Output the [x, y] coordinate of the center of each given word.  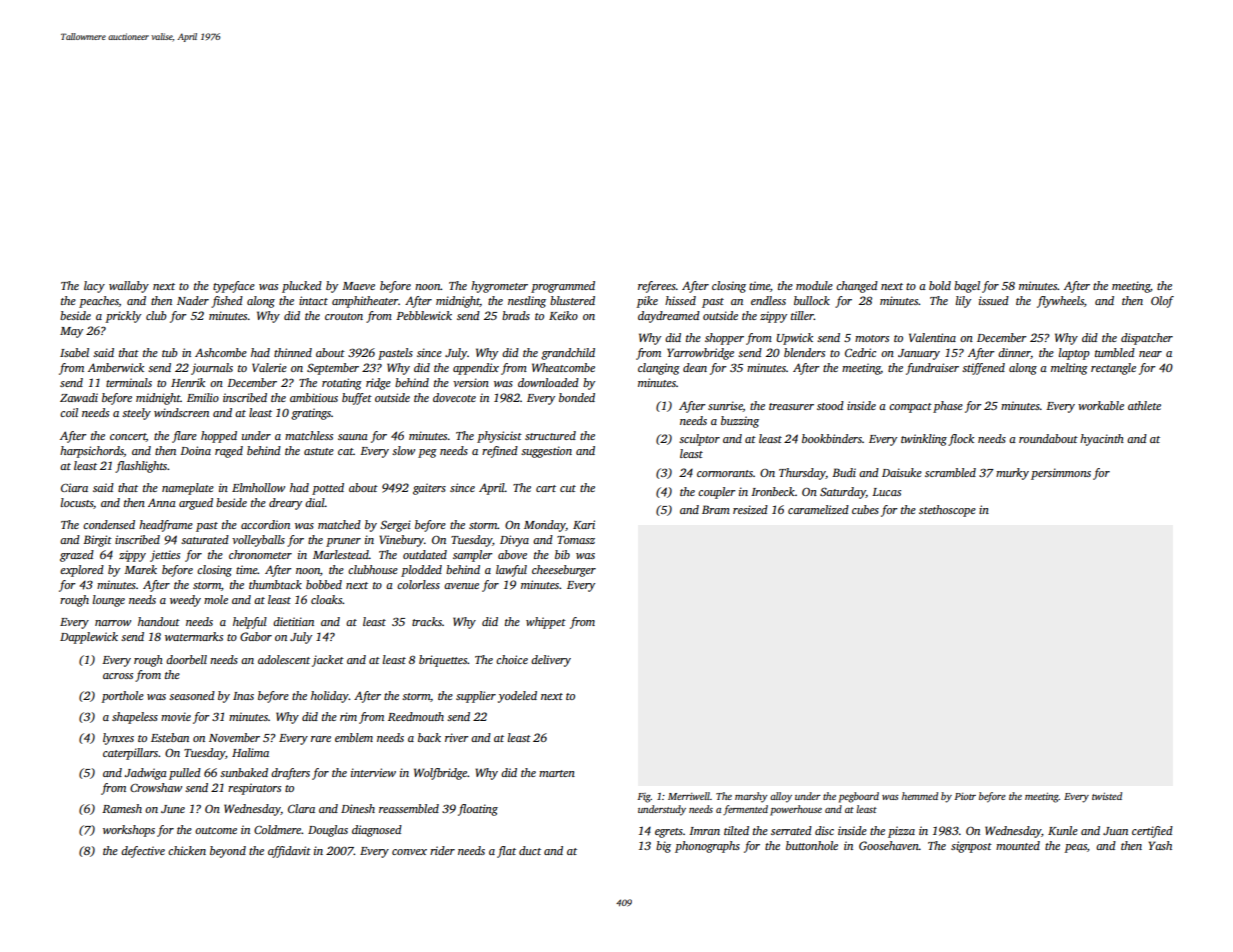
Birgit [97, 541]
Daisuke [902, 472]
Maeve [358, 286]
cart [546, 488]
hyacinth [1102, 440]
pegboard [859, 797]
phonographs [707, 847]
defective [143, 852]
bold [940, 285]
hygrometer [499, 287]
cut [568, 488]
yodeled [517, 697]
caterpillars [130, 754]
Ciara [74, 487]
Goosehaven [889, 845]
